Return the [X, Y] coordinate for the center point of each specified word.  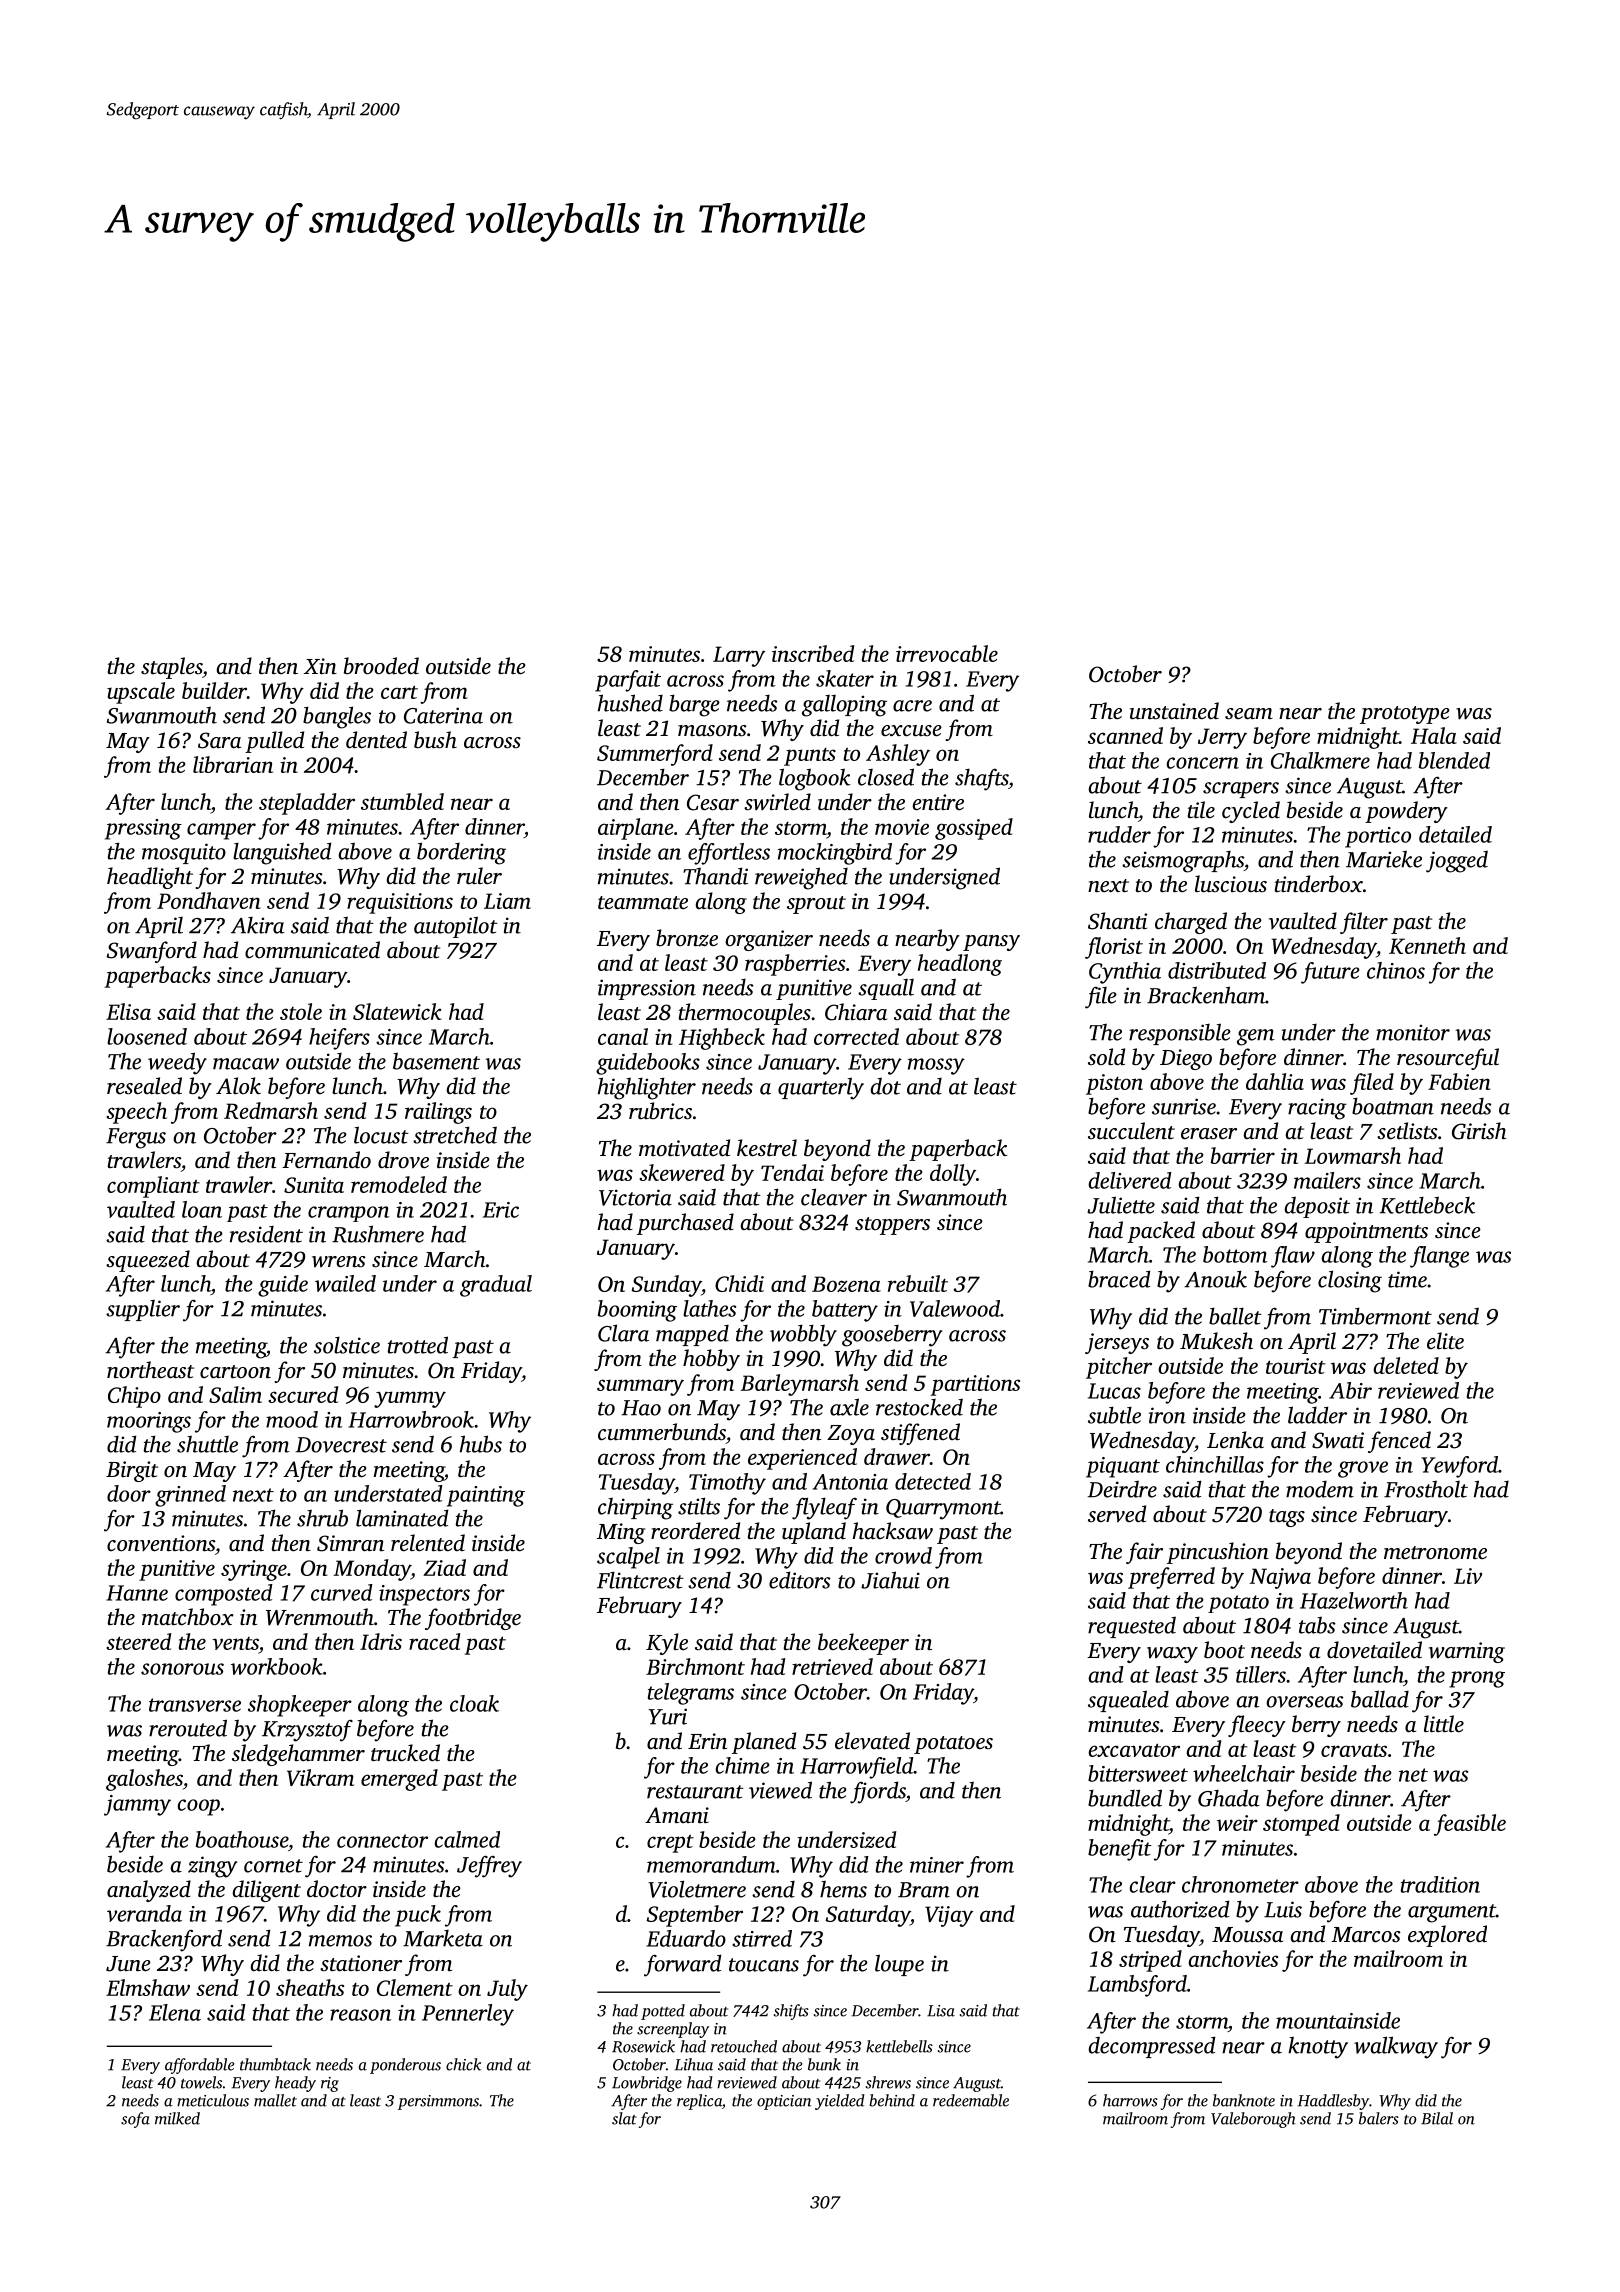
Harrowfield [856, 1768]
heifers [339, 1039]
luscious [1231, 884]
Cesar [713, 802]
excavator [1134, 1750]
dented [376, 740]
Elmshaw [148, 1987]
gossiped [974, 829]
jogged [1457, 861]
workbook [277, 1666]
